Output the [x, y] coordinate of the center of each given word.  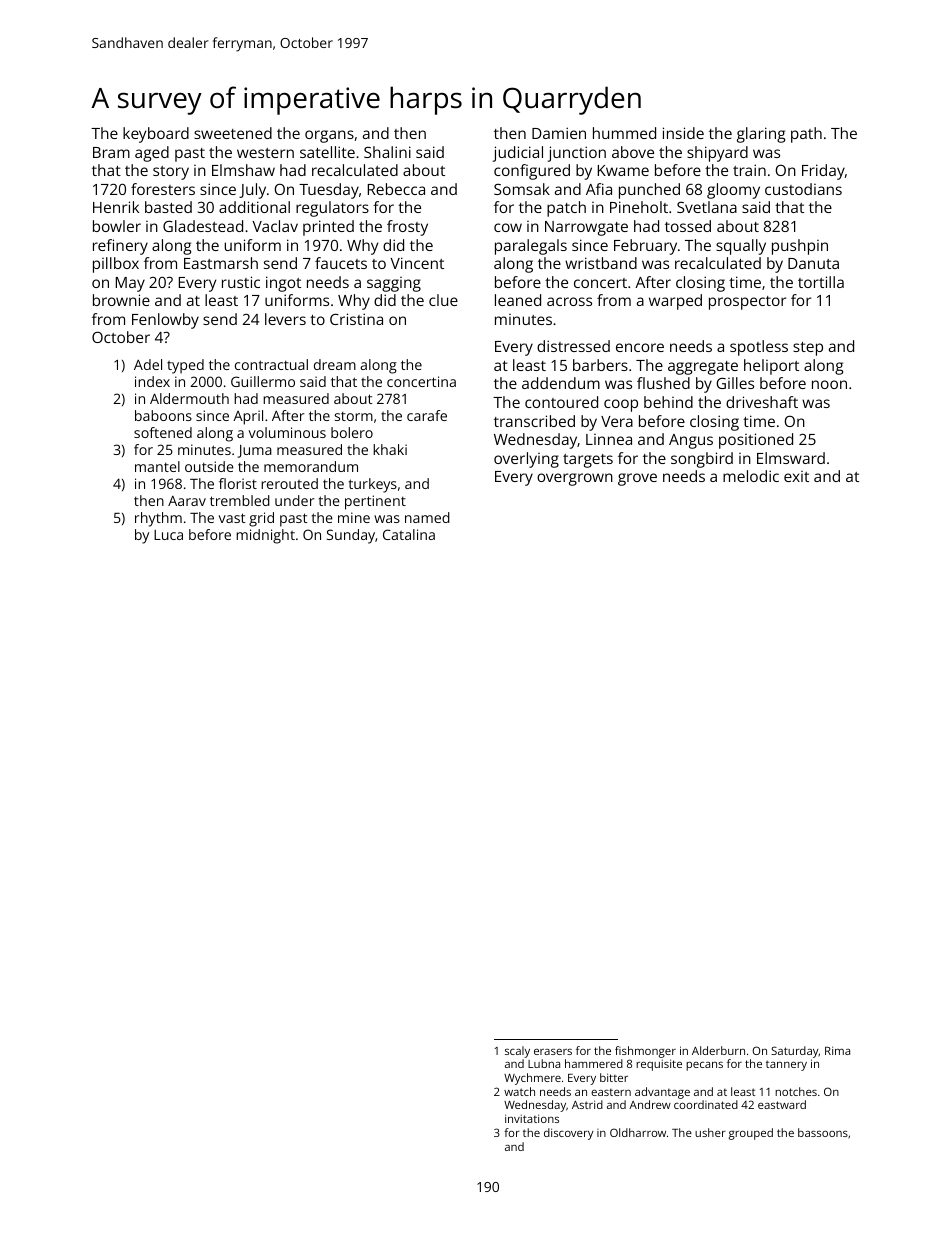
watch [519, 1091]
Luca [168, 535]
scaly [517, 1052]
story [171, 173]
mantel [157, 466]
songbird [702, 460]
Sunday [351, 536]
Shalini [387, 152]
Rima [837, 1050]
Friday [823, 172]
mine [354, 517]
